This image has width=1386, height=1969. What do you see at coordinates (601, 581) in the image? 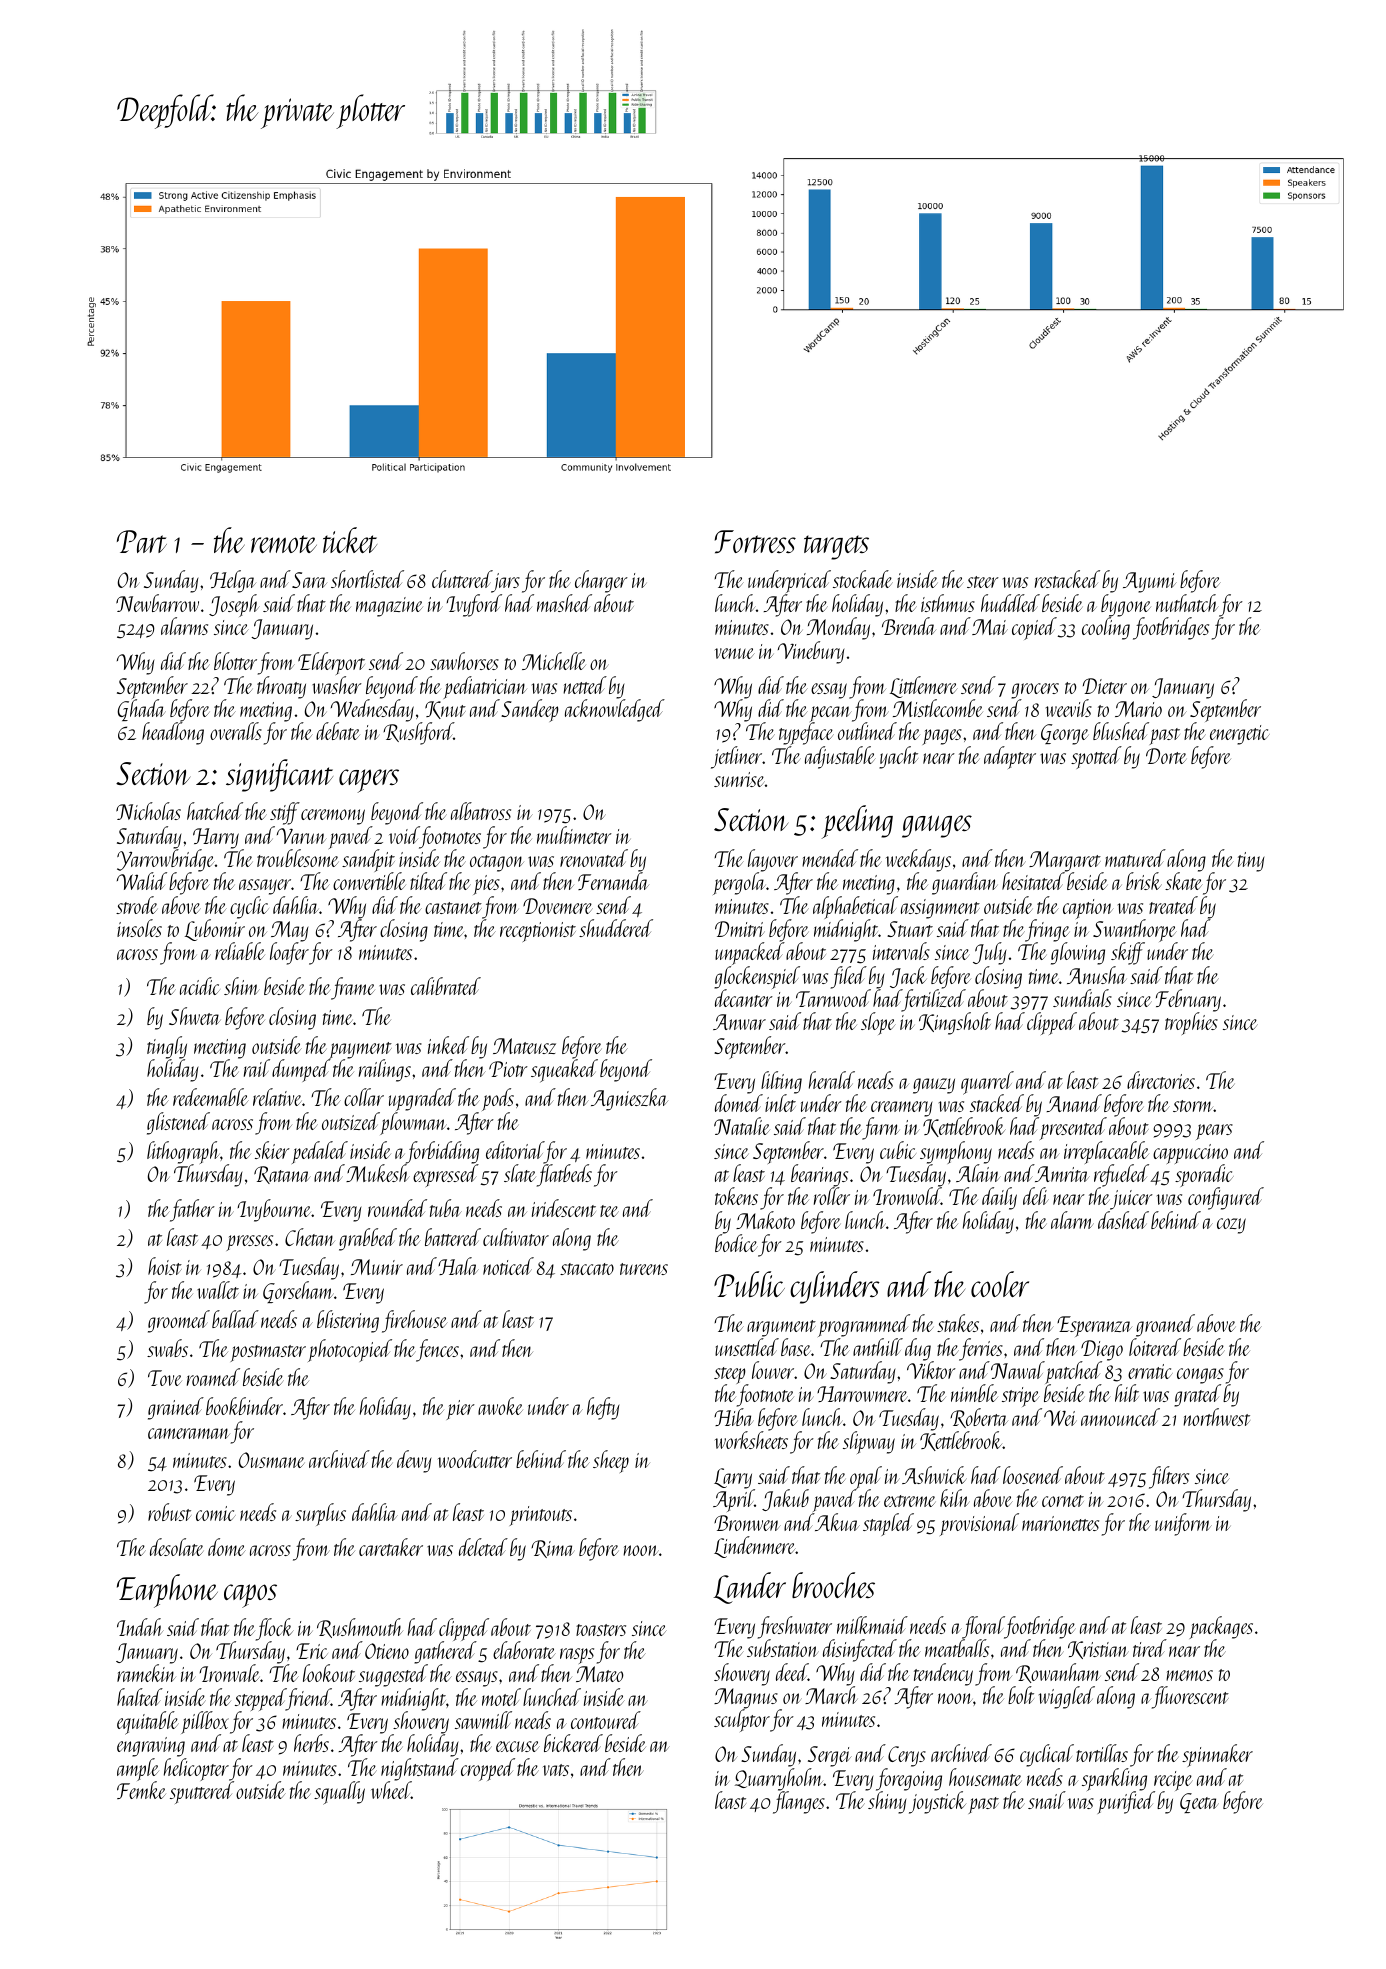
I see `charger` at bounding box center [601, 581].
